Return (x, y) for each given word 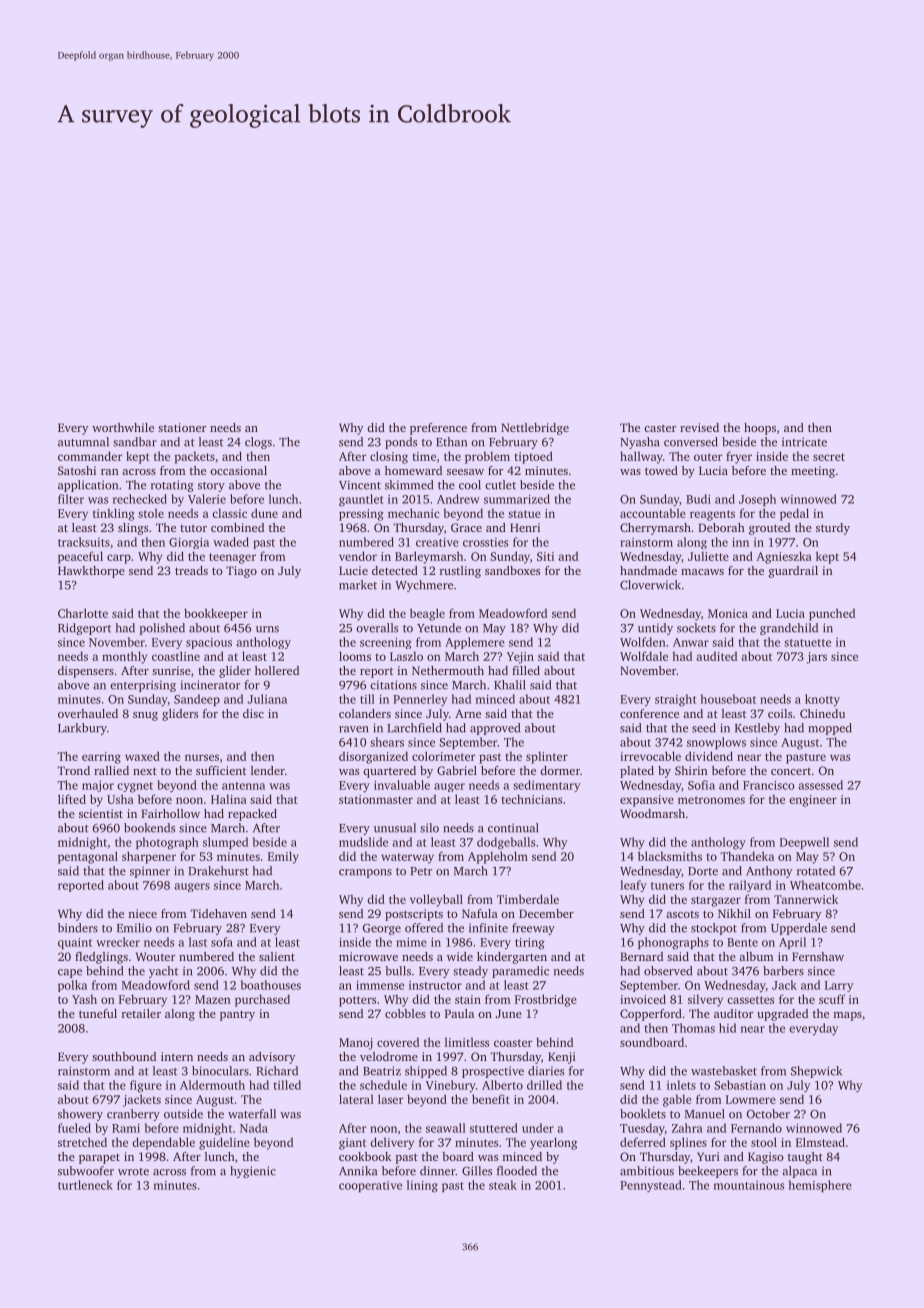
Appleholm (498, 857)
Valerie (207, 499)
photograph (167, 843)
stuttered (494, 1128)
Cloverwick (650, 585)
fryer (739, 457)
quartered (389, 772)
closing (389, 457)
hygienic (253, 1172)
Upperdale (799, 929)
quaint (75, 943)
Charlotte (83, 613)
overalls (377, 628)
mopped (830, 729)
